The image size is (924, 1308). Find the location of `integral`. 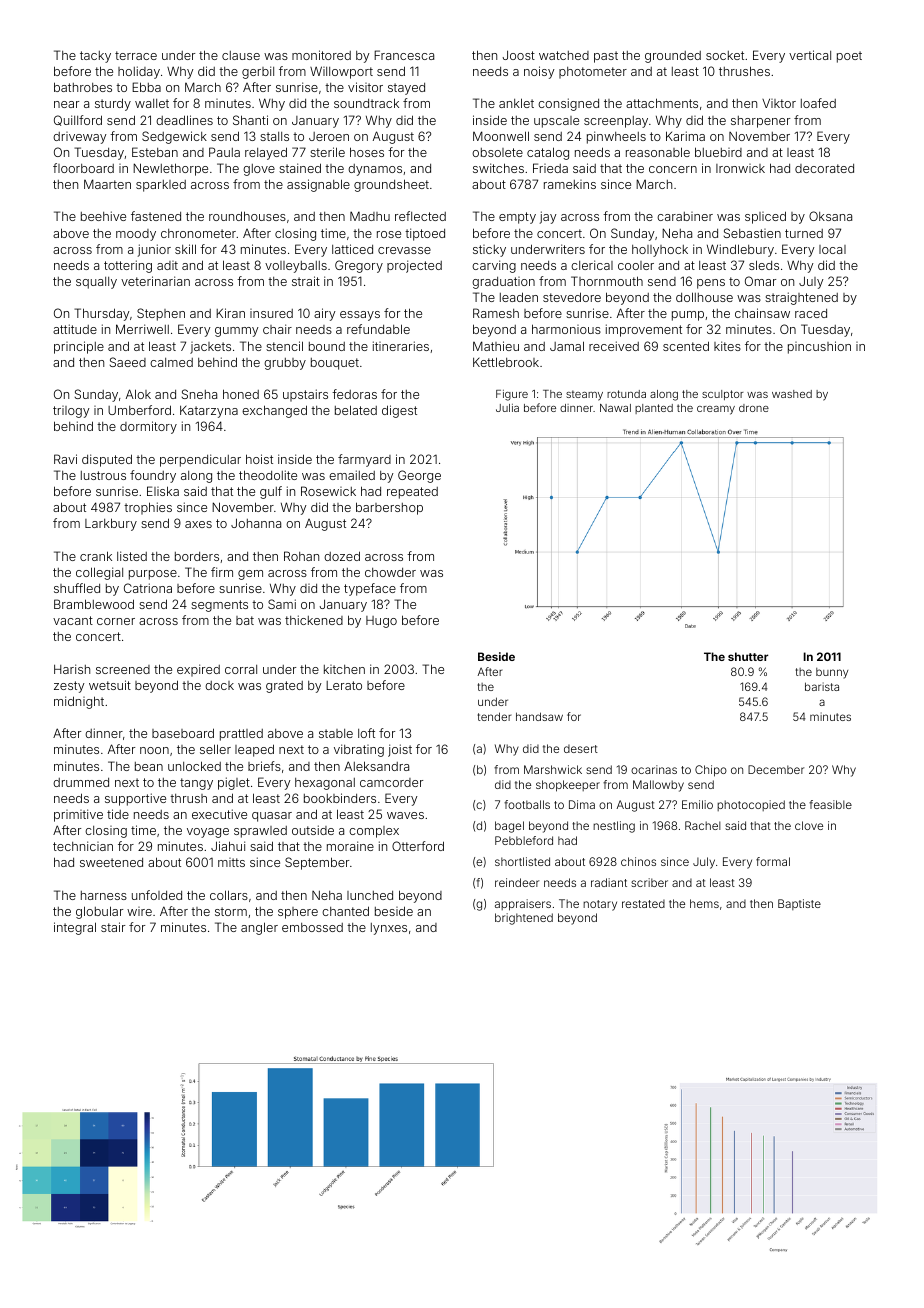

integral is located at coordinates (75, 928).
